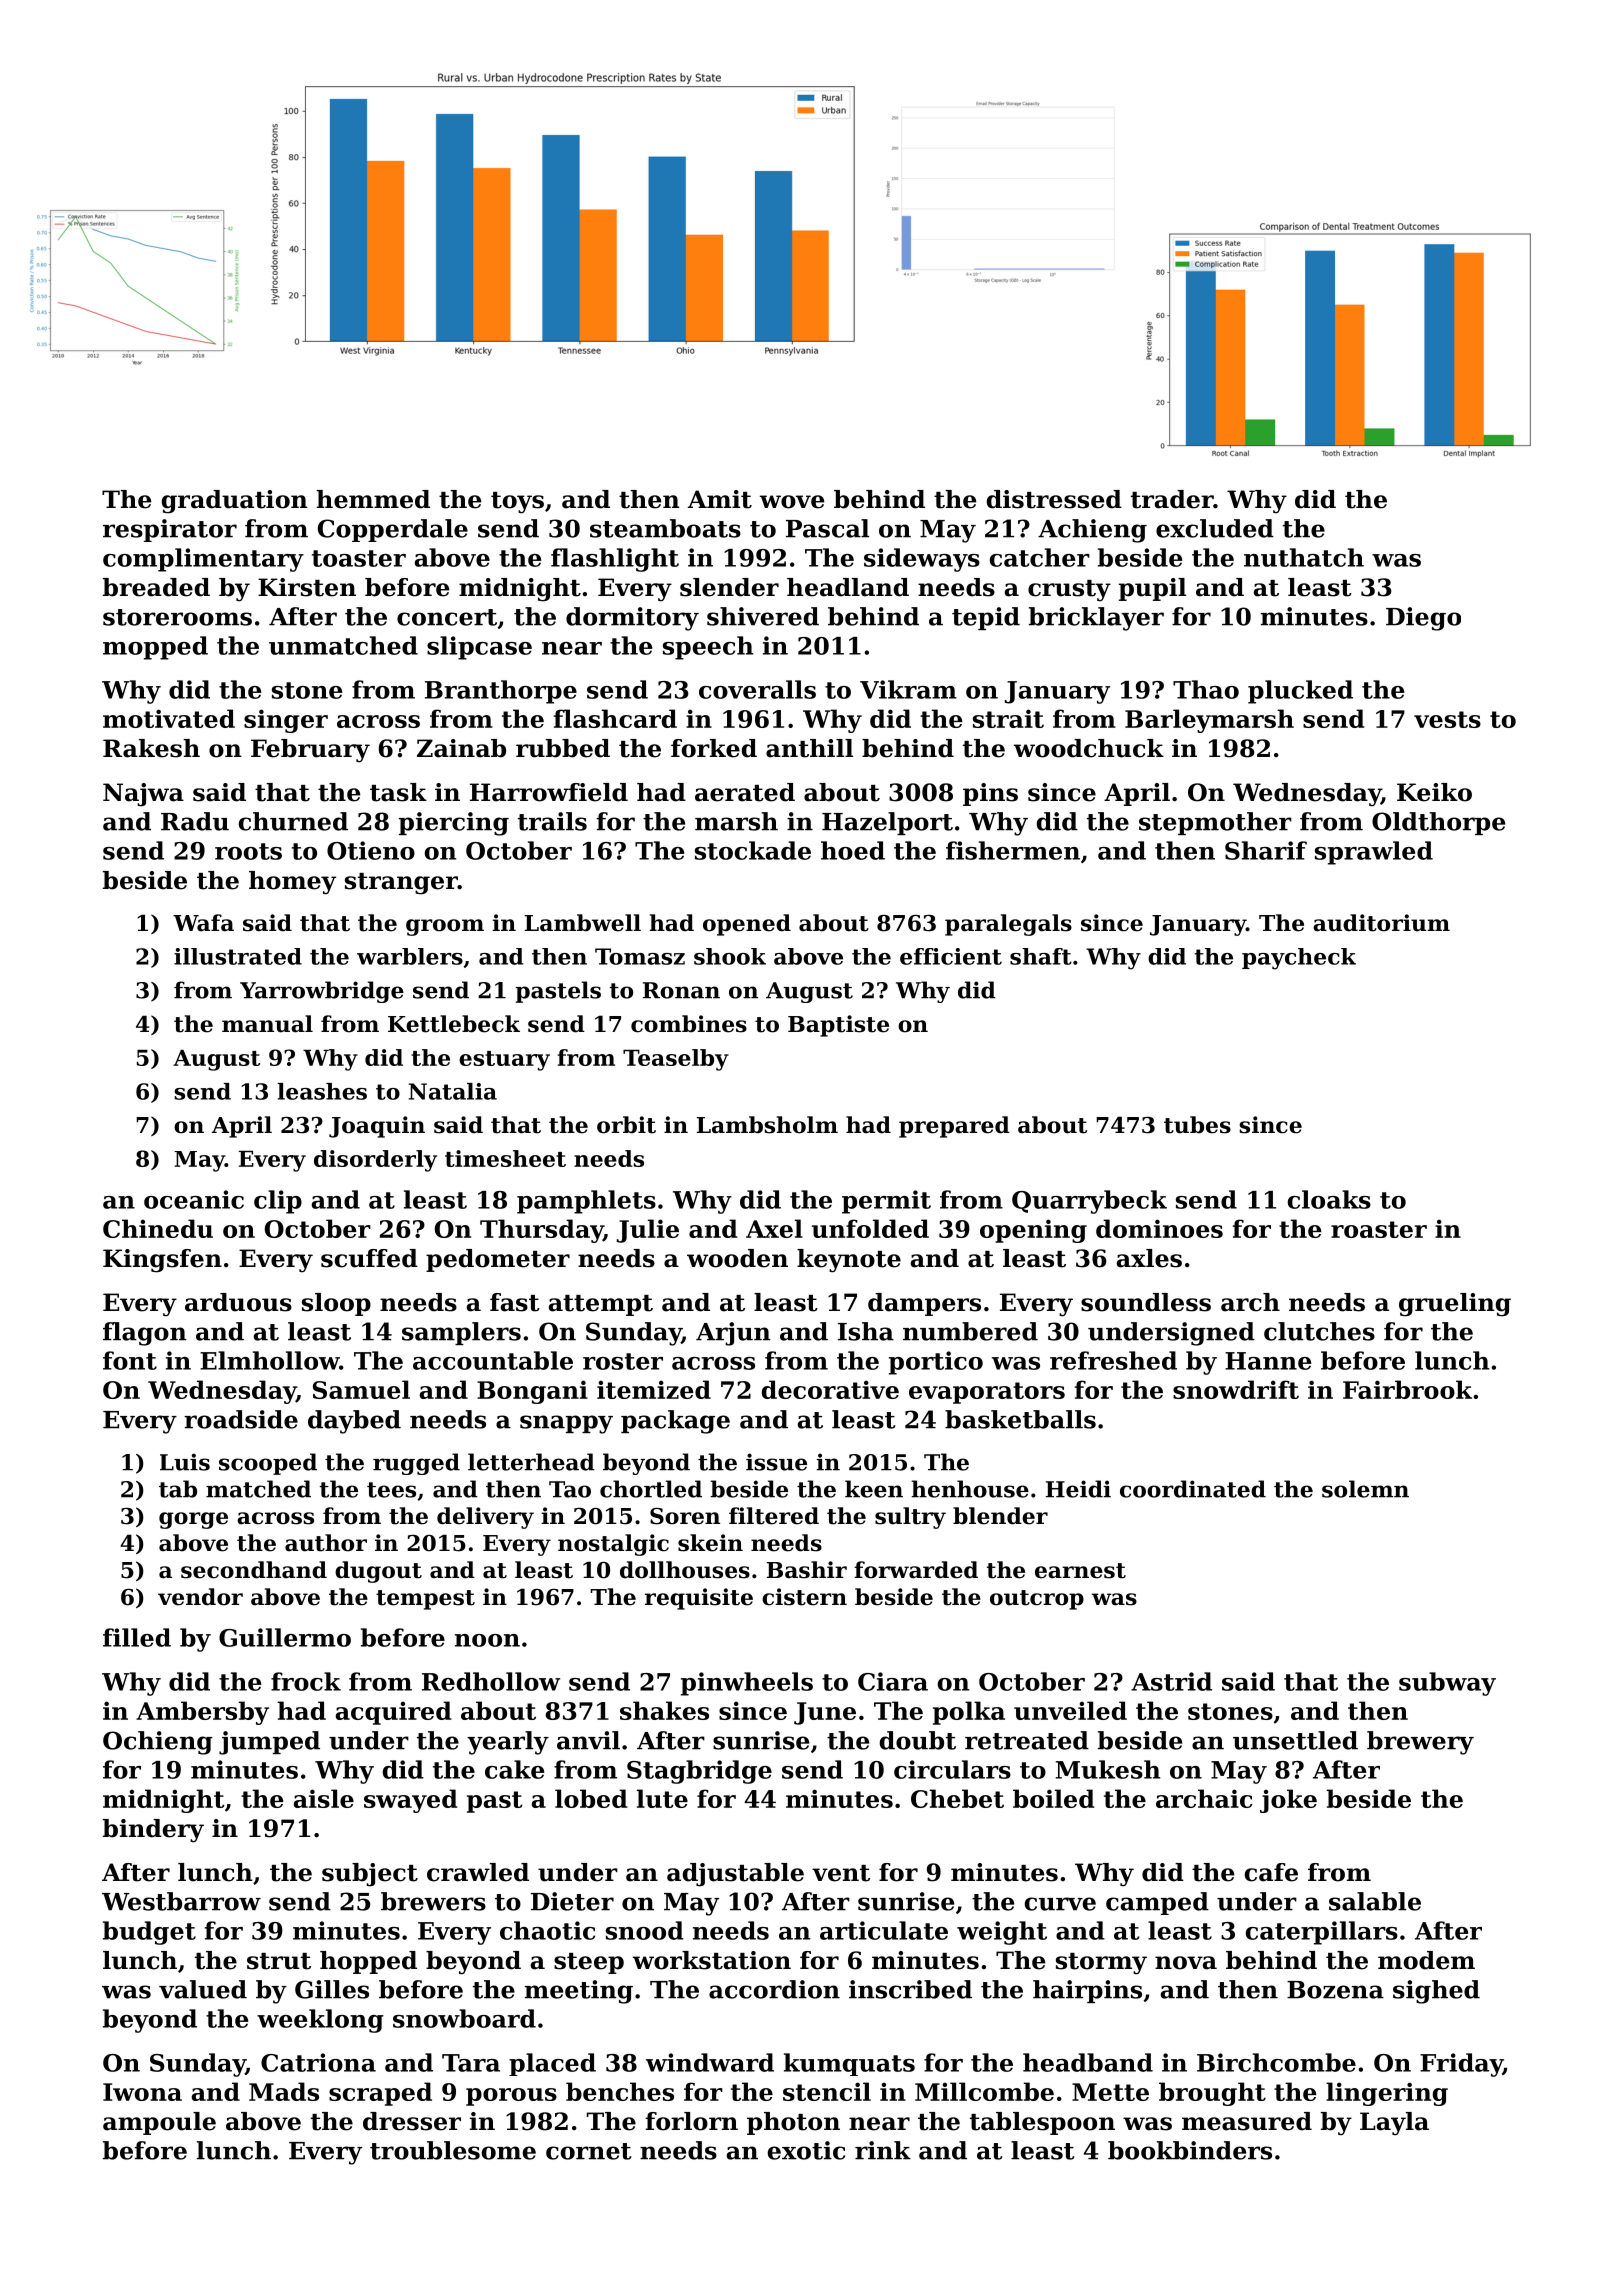 This image has height=2292, width=1620. I want to click on keen, so click(874, 1489).
